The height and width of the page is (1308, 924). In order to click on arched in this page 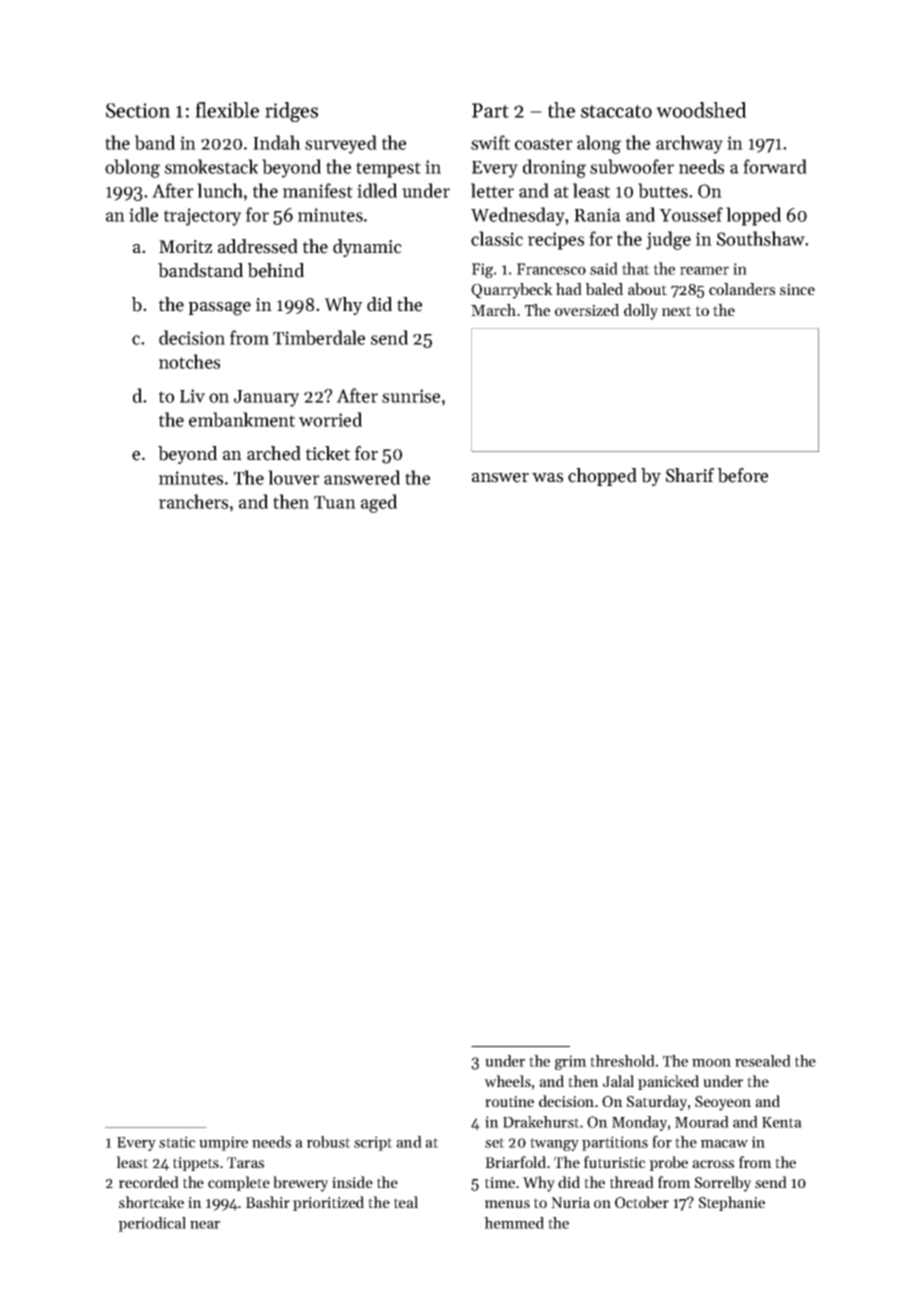, I will do `click(274, 453)`.
